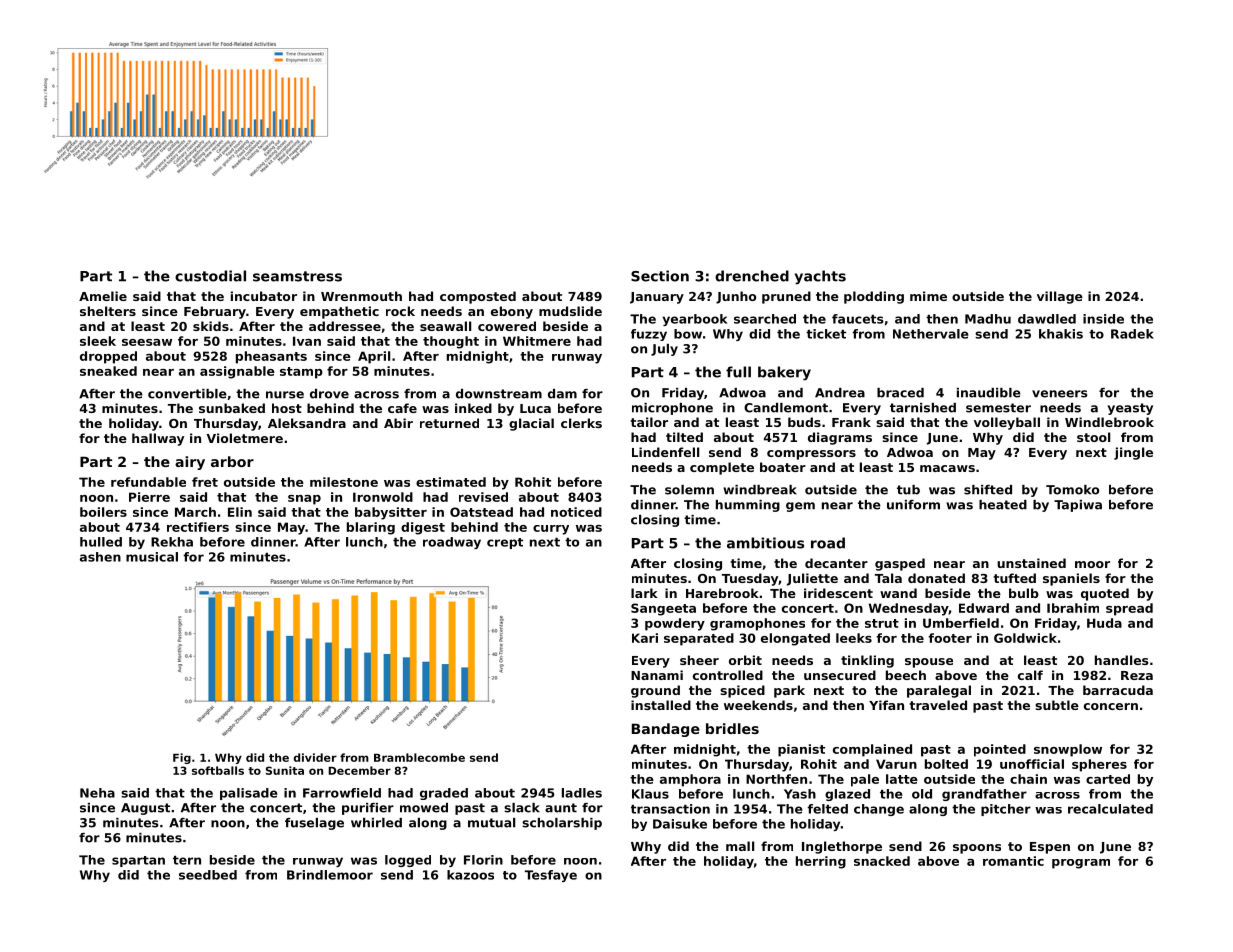 This screenshot has width=1233, height=952. Describe the element at coordinates (689, 490) in the screenshot. I see `solemn` at that location.
